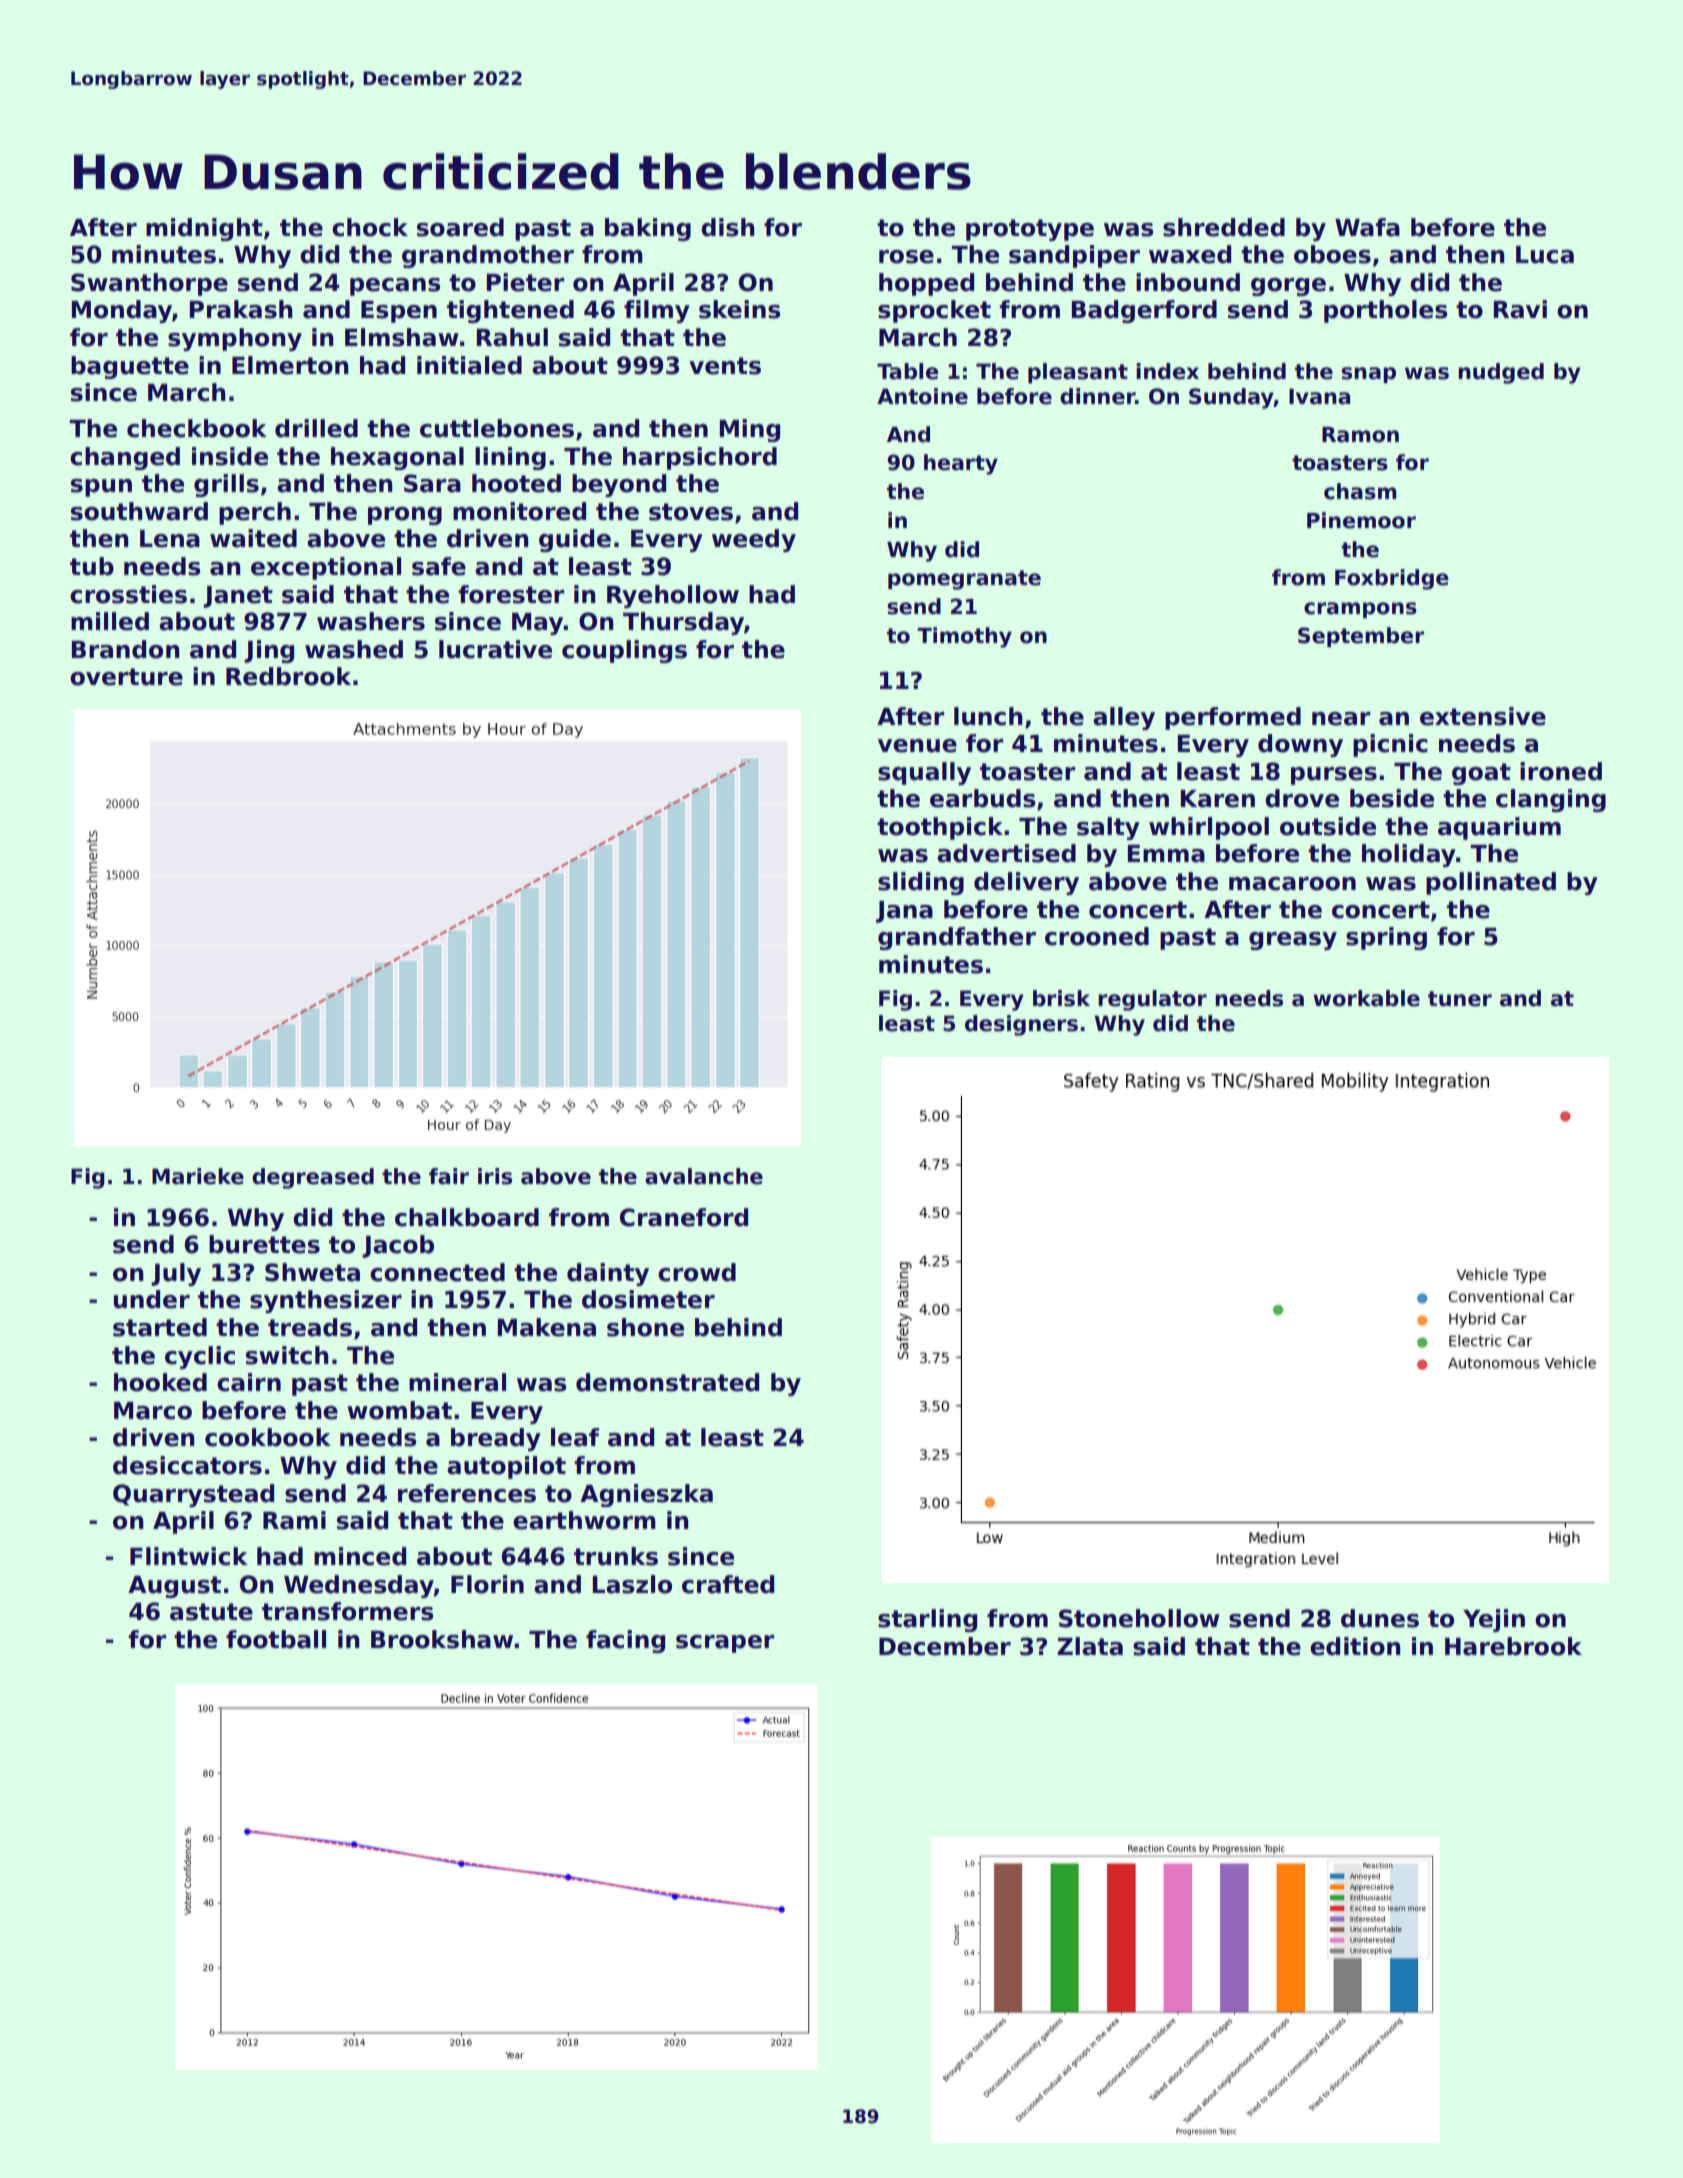 This document has width=1683, height=2178. What do you see at coordinates (697, 1272) in the document?
I see `crowd` at bounding box center [697, 1272].
